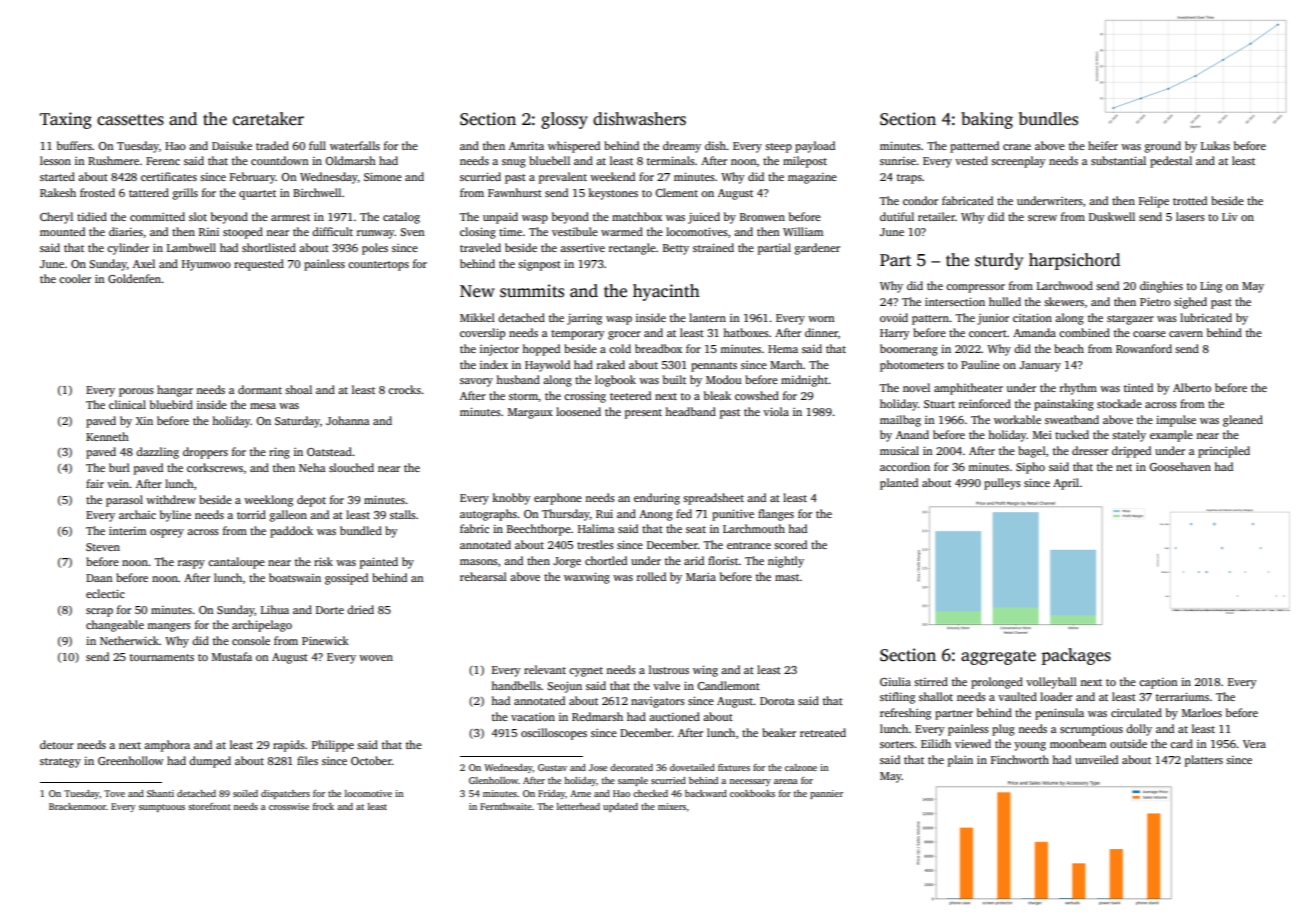  Describe the element at coordinates (532, 291) in the screenshot. I see `summits` at that location.
